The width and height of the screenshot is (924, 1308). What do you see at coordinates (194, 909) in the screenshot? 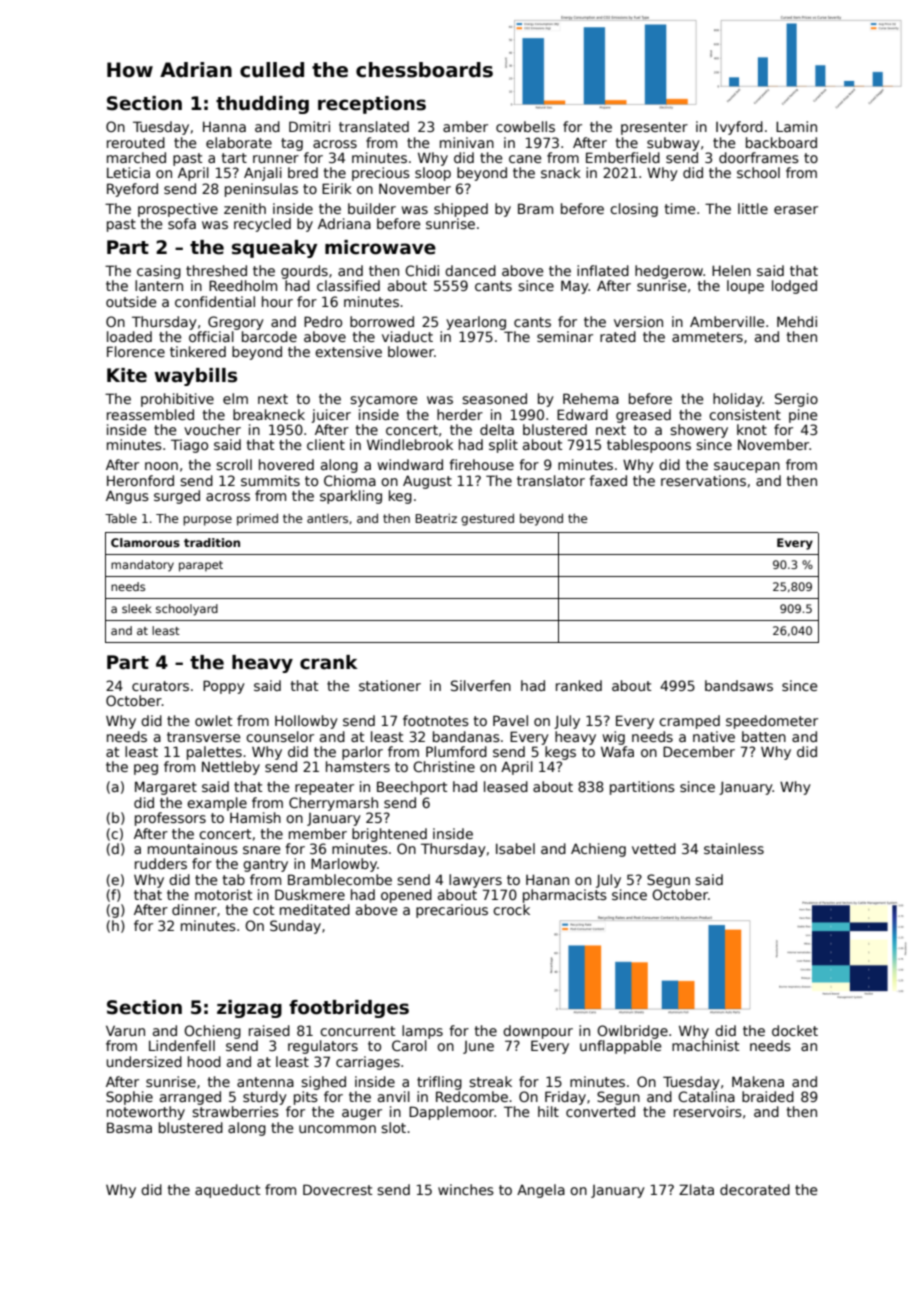
I see `dinner` at bounding box center [194, 909].
